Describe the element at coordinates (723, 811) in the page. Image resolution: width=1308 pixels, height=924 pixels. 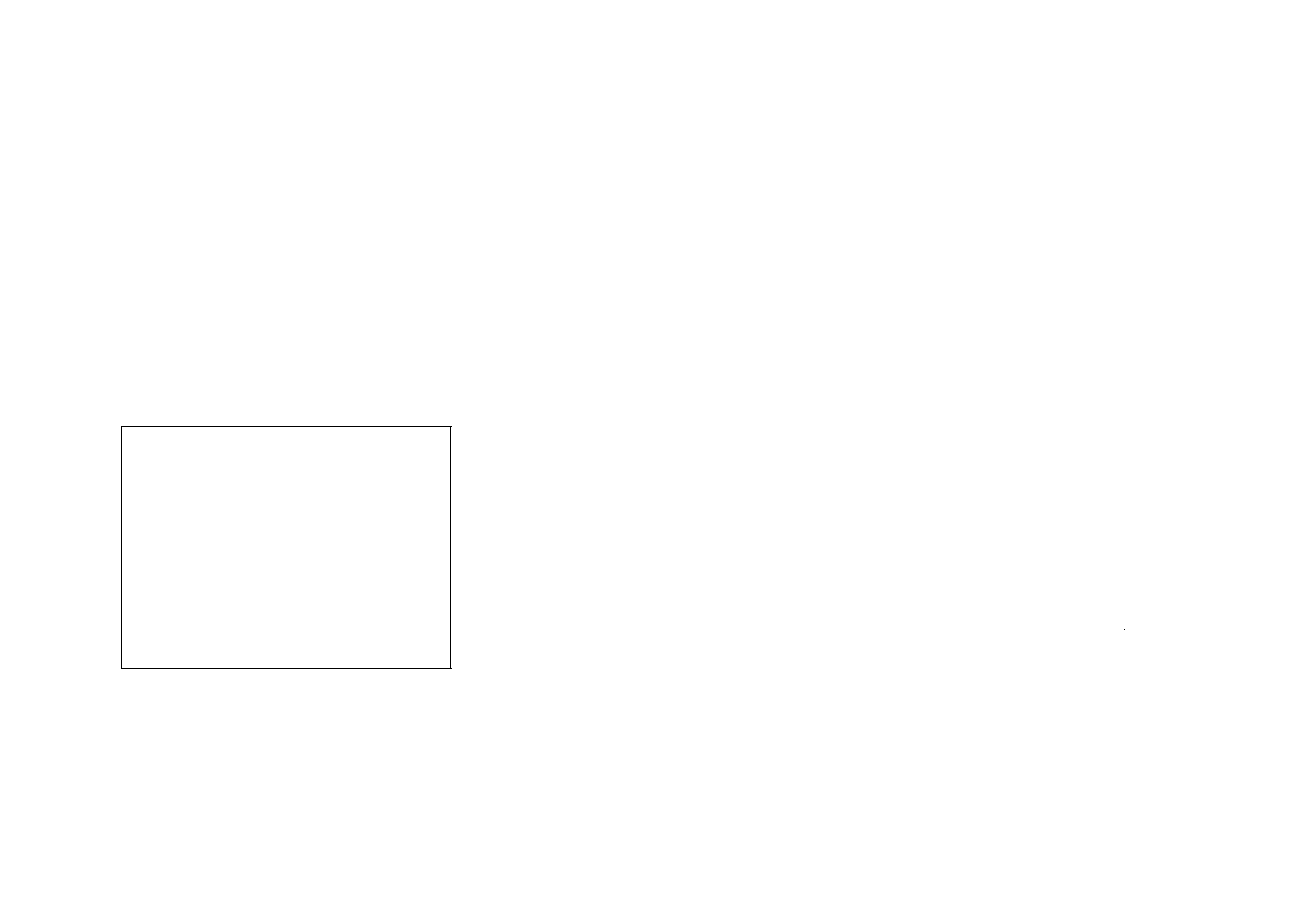
I see `doves` at that location.
